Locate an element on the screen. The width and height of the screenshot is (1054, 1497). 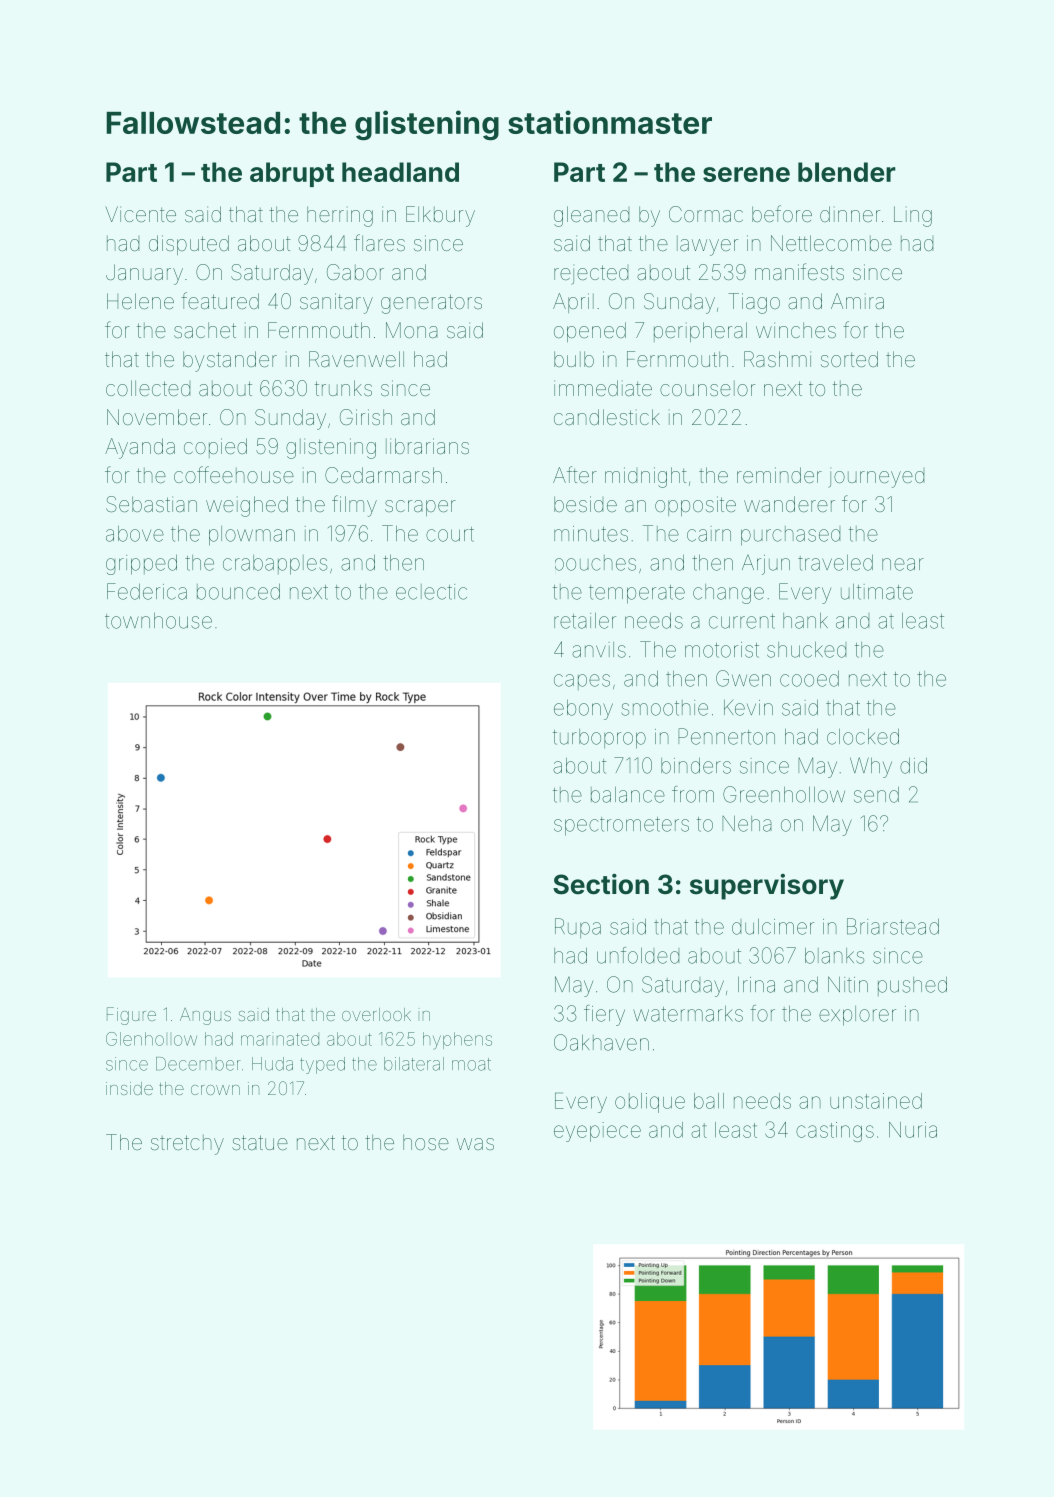
counselor is located at coordinates (707, 388).
